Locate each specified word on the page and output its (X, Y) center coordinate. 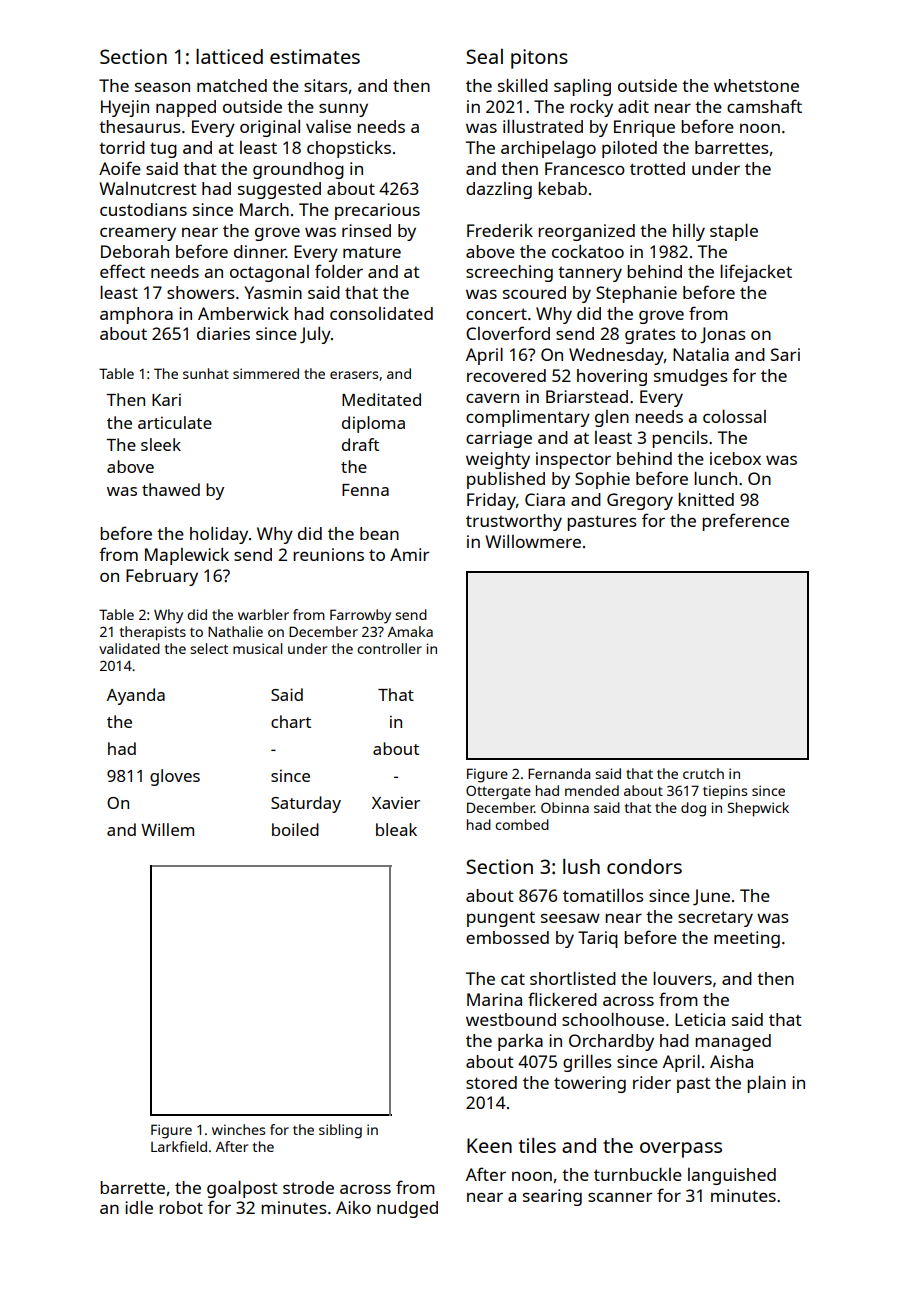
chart (291, 721)
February (162, 577)
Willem (167, 829)
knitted (706, 499)
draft (360, 444)
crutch (703, 773)
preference (745, 522)
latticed (229, 56)
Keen (489, 1145)
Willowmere (533, 541)
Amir (409, 554)
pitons (539, 59)
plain (766, 1084)
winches (238, 1129)
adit (633, 106)
